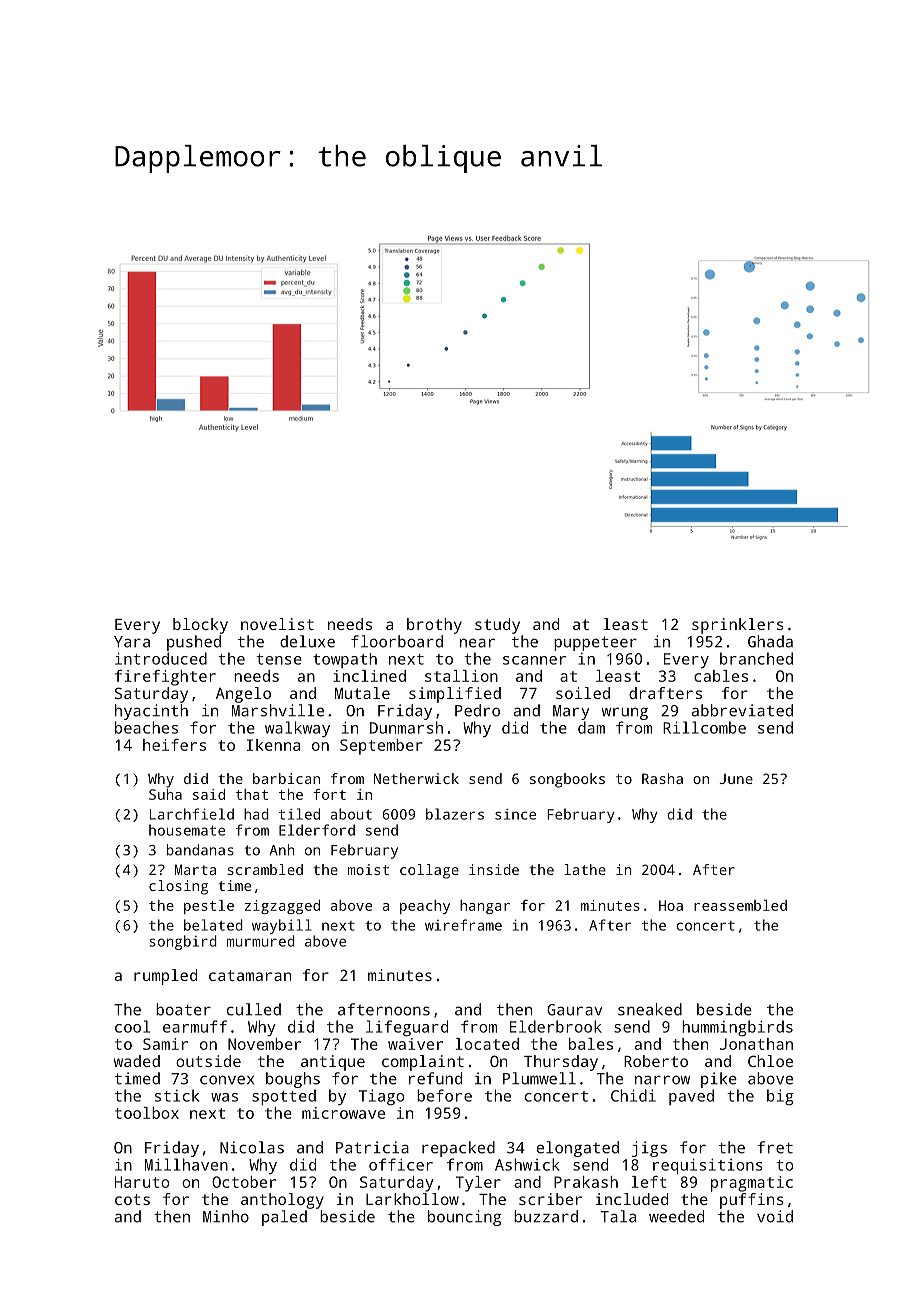 The image size is (908, 1316). What do you see at coordinates (556, 1026) in the screenshot?
I see `Elderbrook` at bounding box center [556, 1026].
